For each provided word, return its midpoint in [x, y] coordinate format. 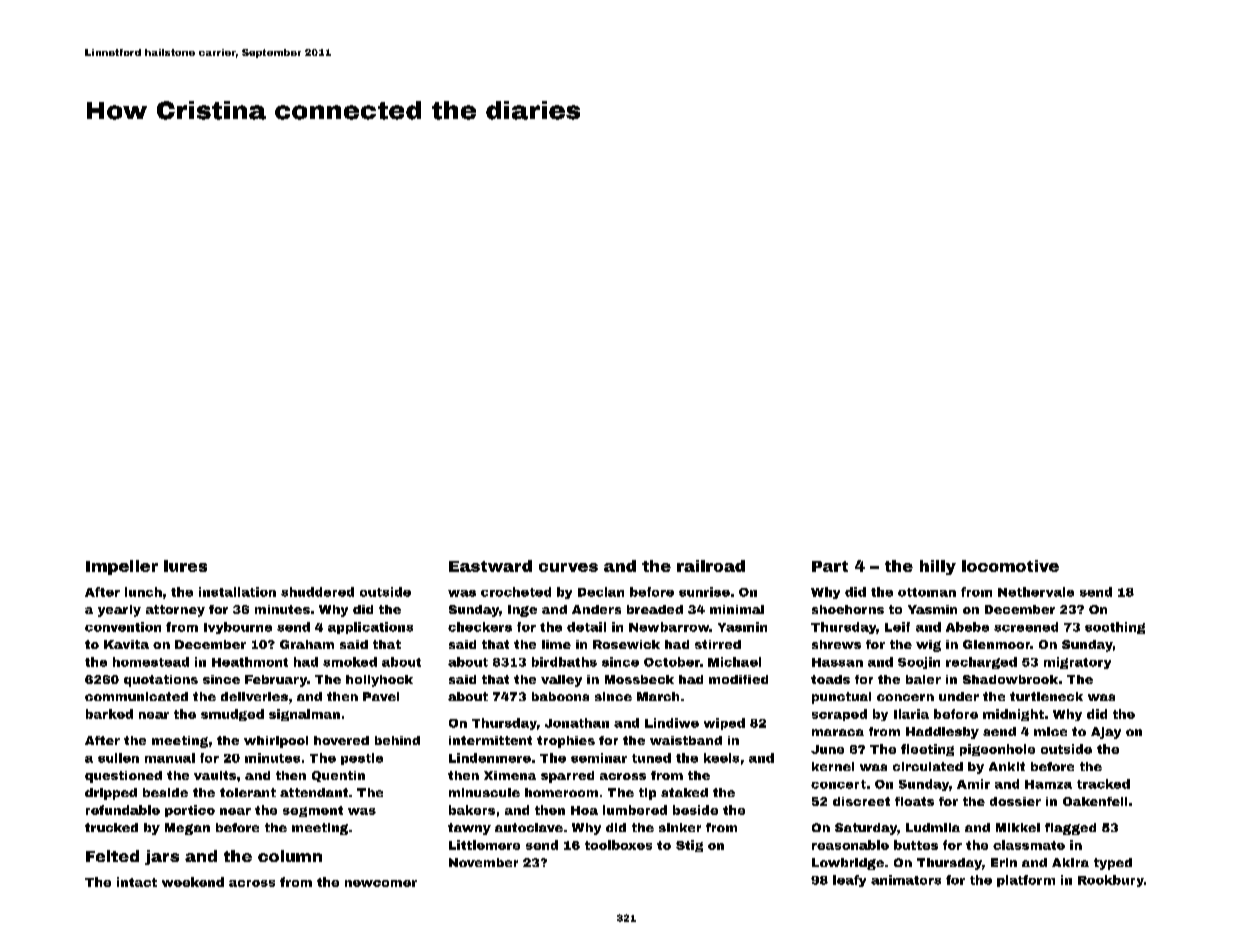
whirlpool [276, 742]
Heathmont [250, 662]
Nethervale [1036, 592]
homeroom [561, 792]
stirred [718, 644]
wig [928, 646]
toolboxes [618, 845]
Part [830, 566]
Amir [973, 784]
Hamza [1048, 784]
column [290, 856]
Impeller [122, 567]
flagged [1070, 829]
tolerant [248, 792]
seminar [599, 758]
